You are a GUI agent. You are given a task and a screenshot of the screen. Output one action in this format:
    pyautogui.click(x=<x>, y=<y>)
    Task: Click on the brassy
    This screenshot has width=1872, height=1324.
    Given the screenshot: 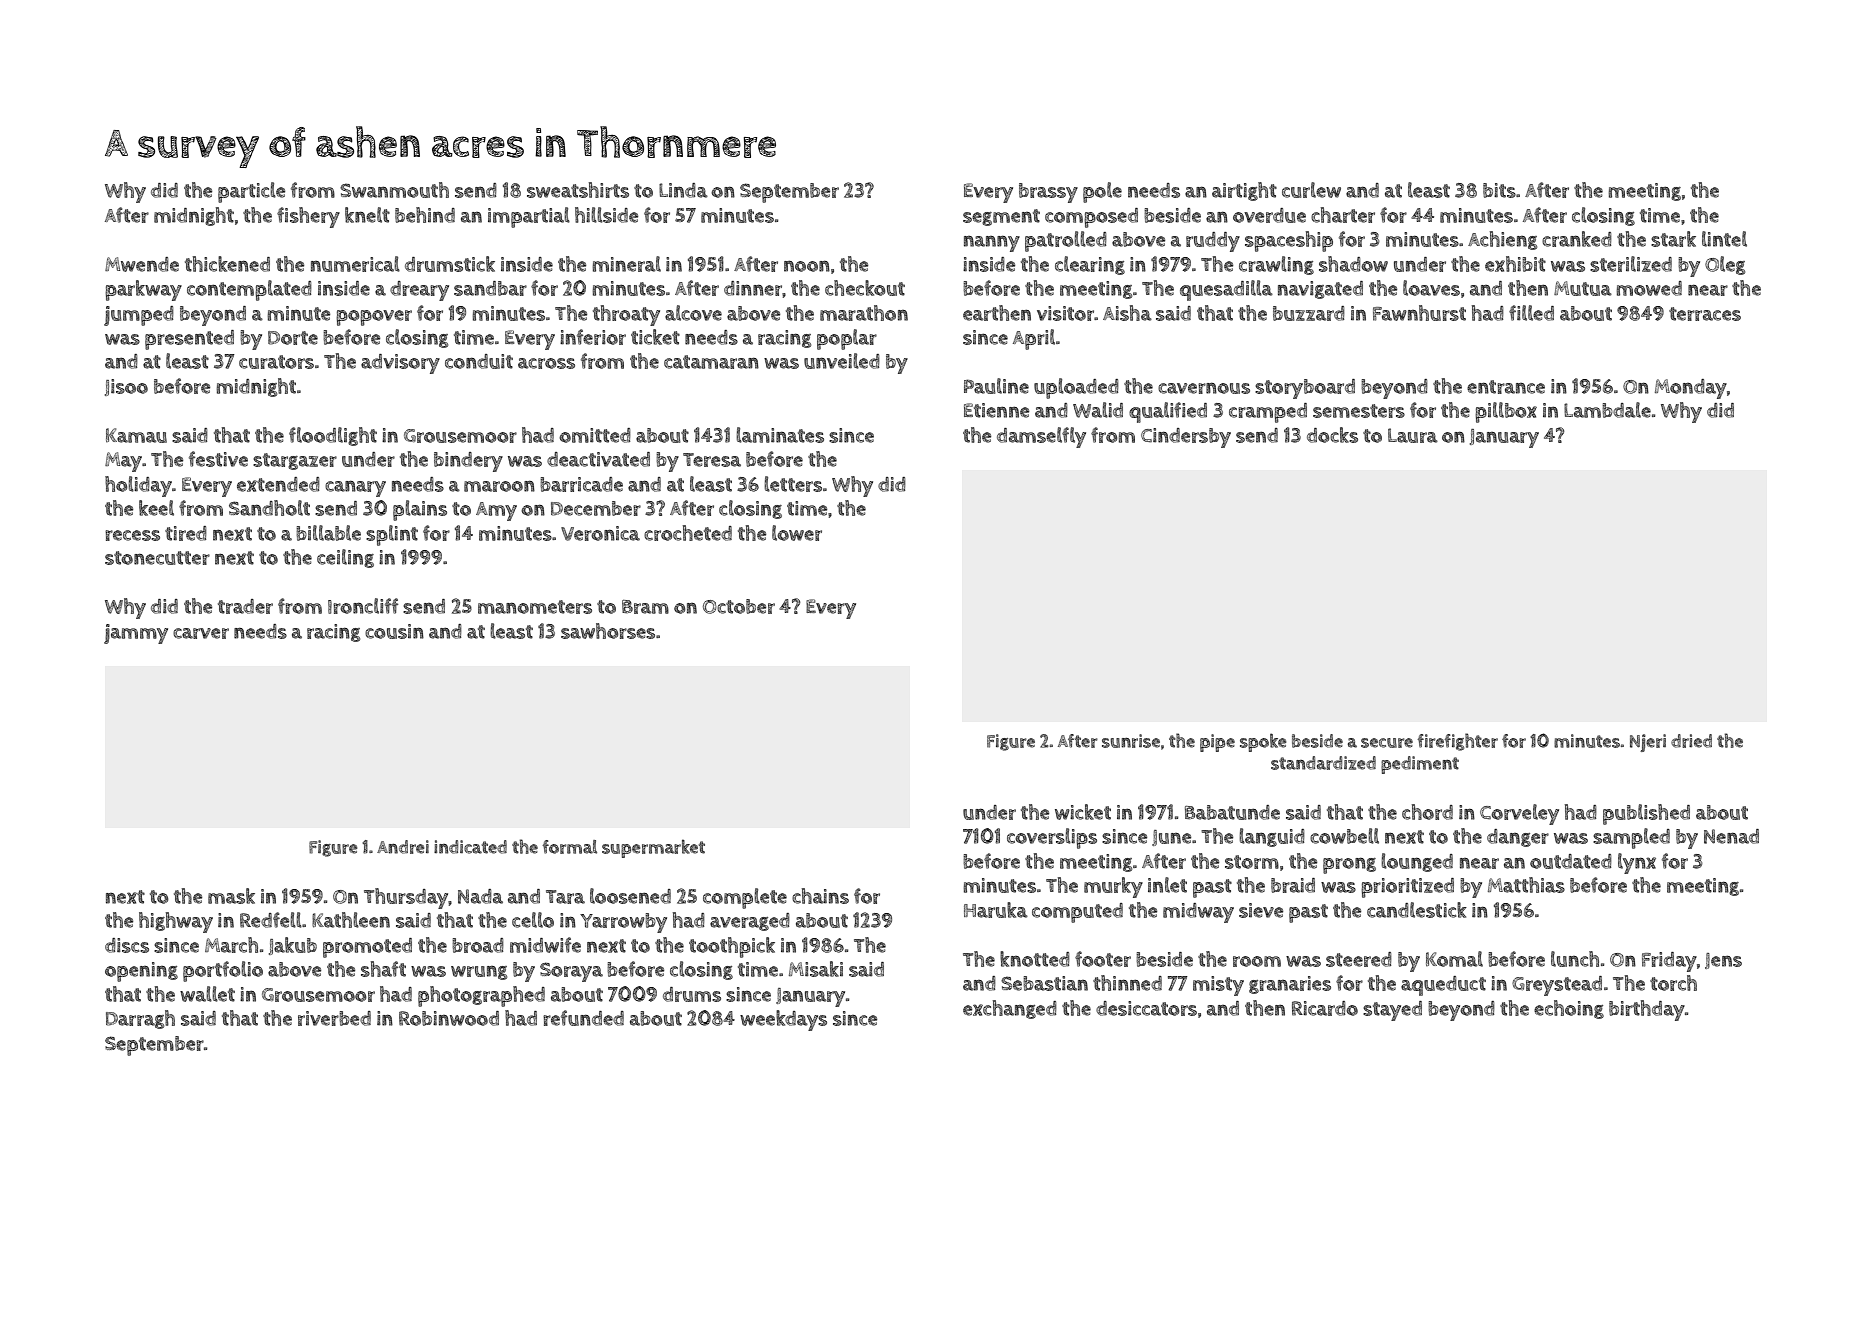 What is the action you would take?
    pyautogui.click(x=1048, y=193)
